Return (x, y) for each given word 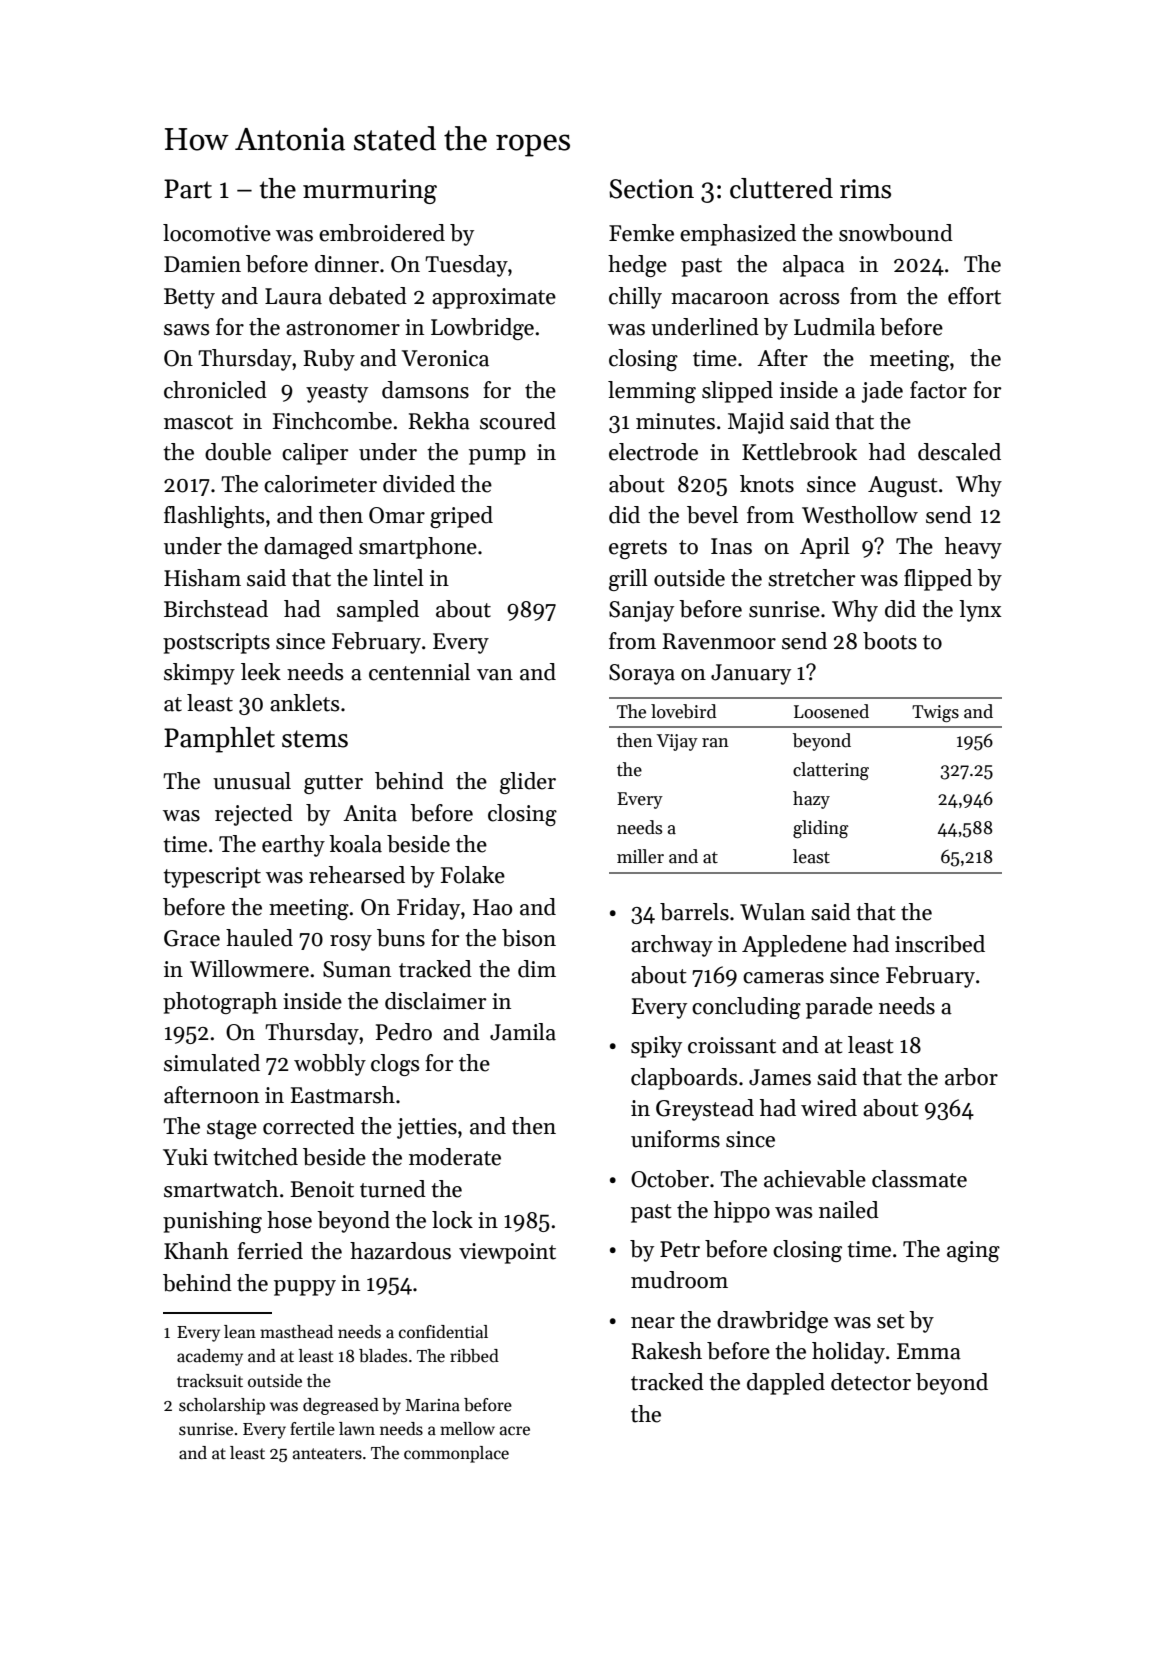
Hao (492, 907)
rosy (351, 943)
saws (186, 330)
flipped (938, 580)
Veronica (445, 358)
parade (839, 1008)
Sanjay (641, 611)
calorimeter (320, 484)
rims (865, 189)
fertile (312, 1429)
